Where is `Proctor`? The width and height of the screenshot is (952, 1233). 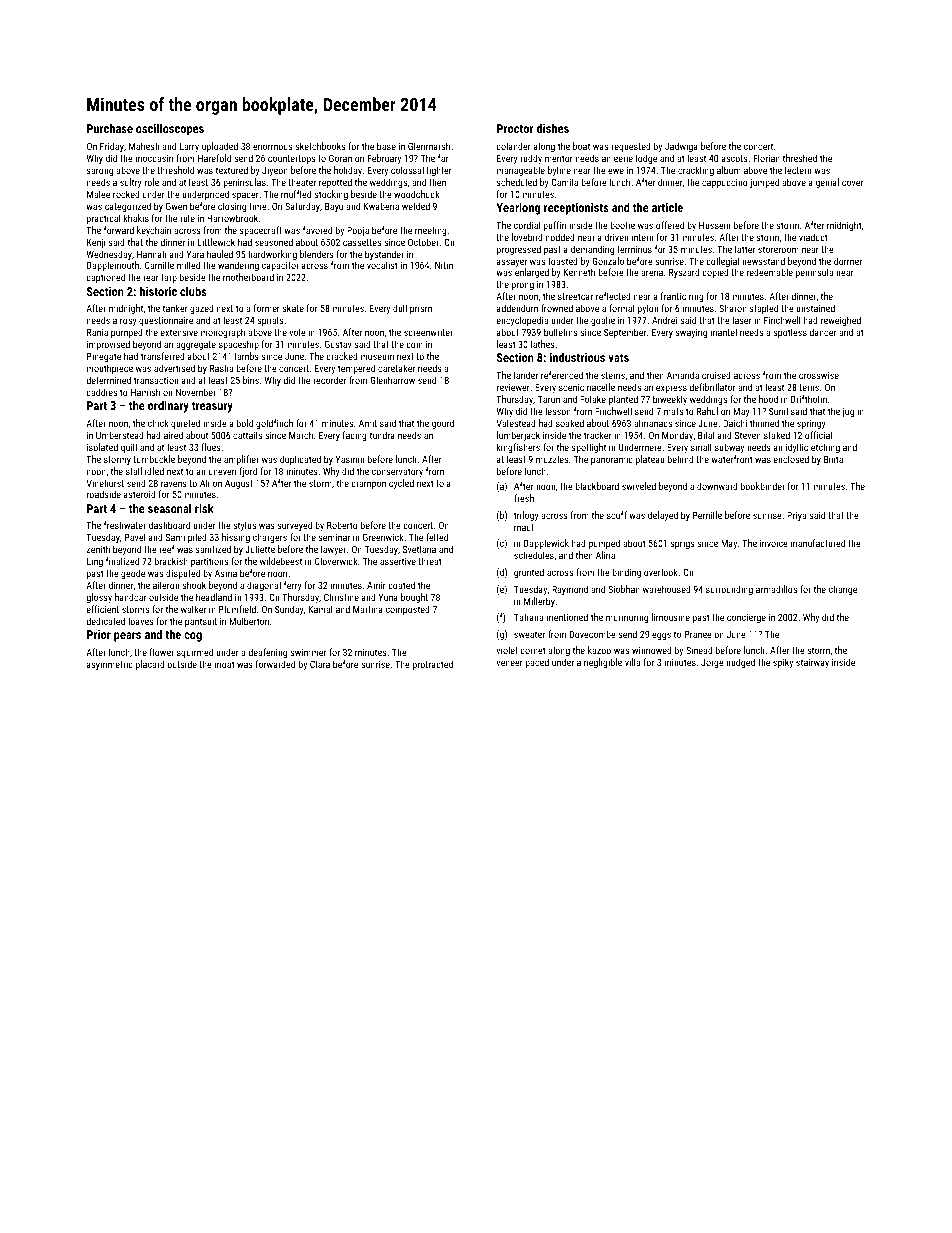 Proctor is located at coordinates (515, 128).
